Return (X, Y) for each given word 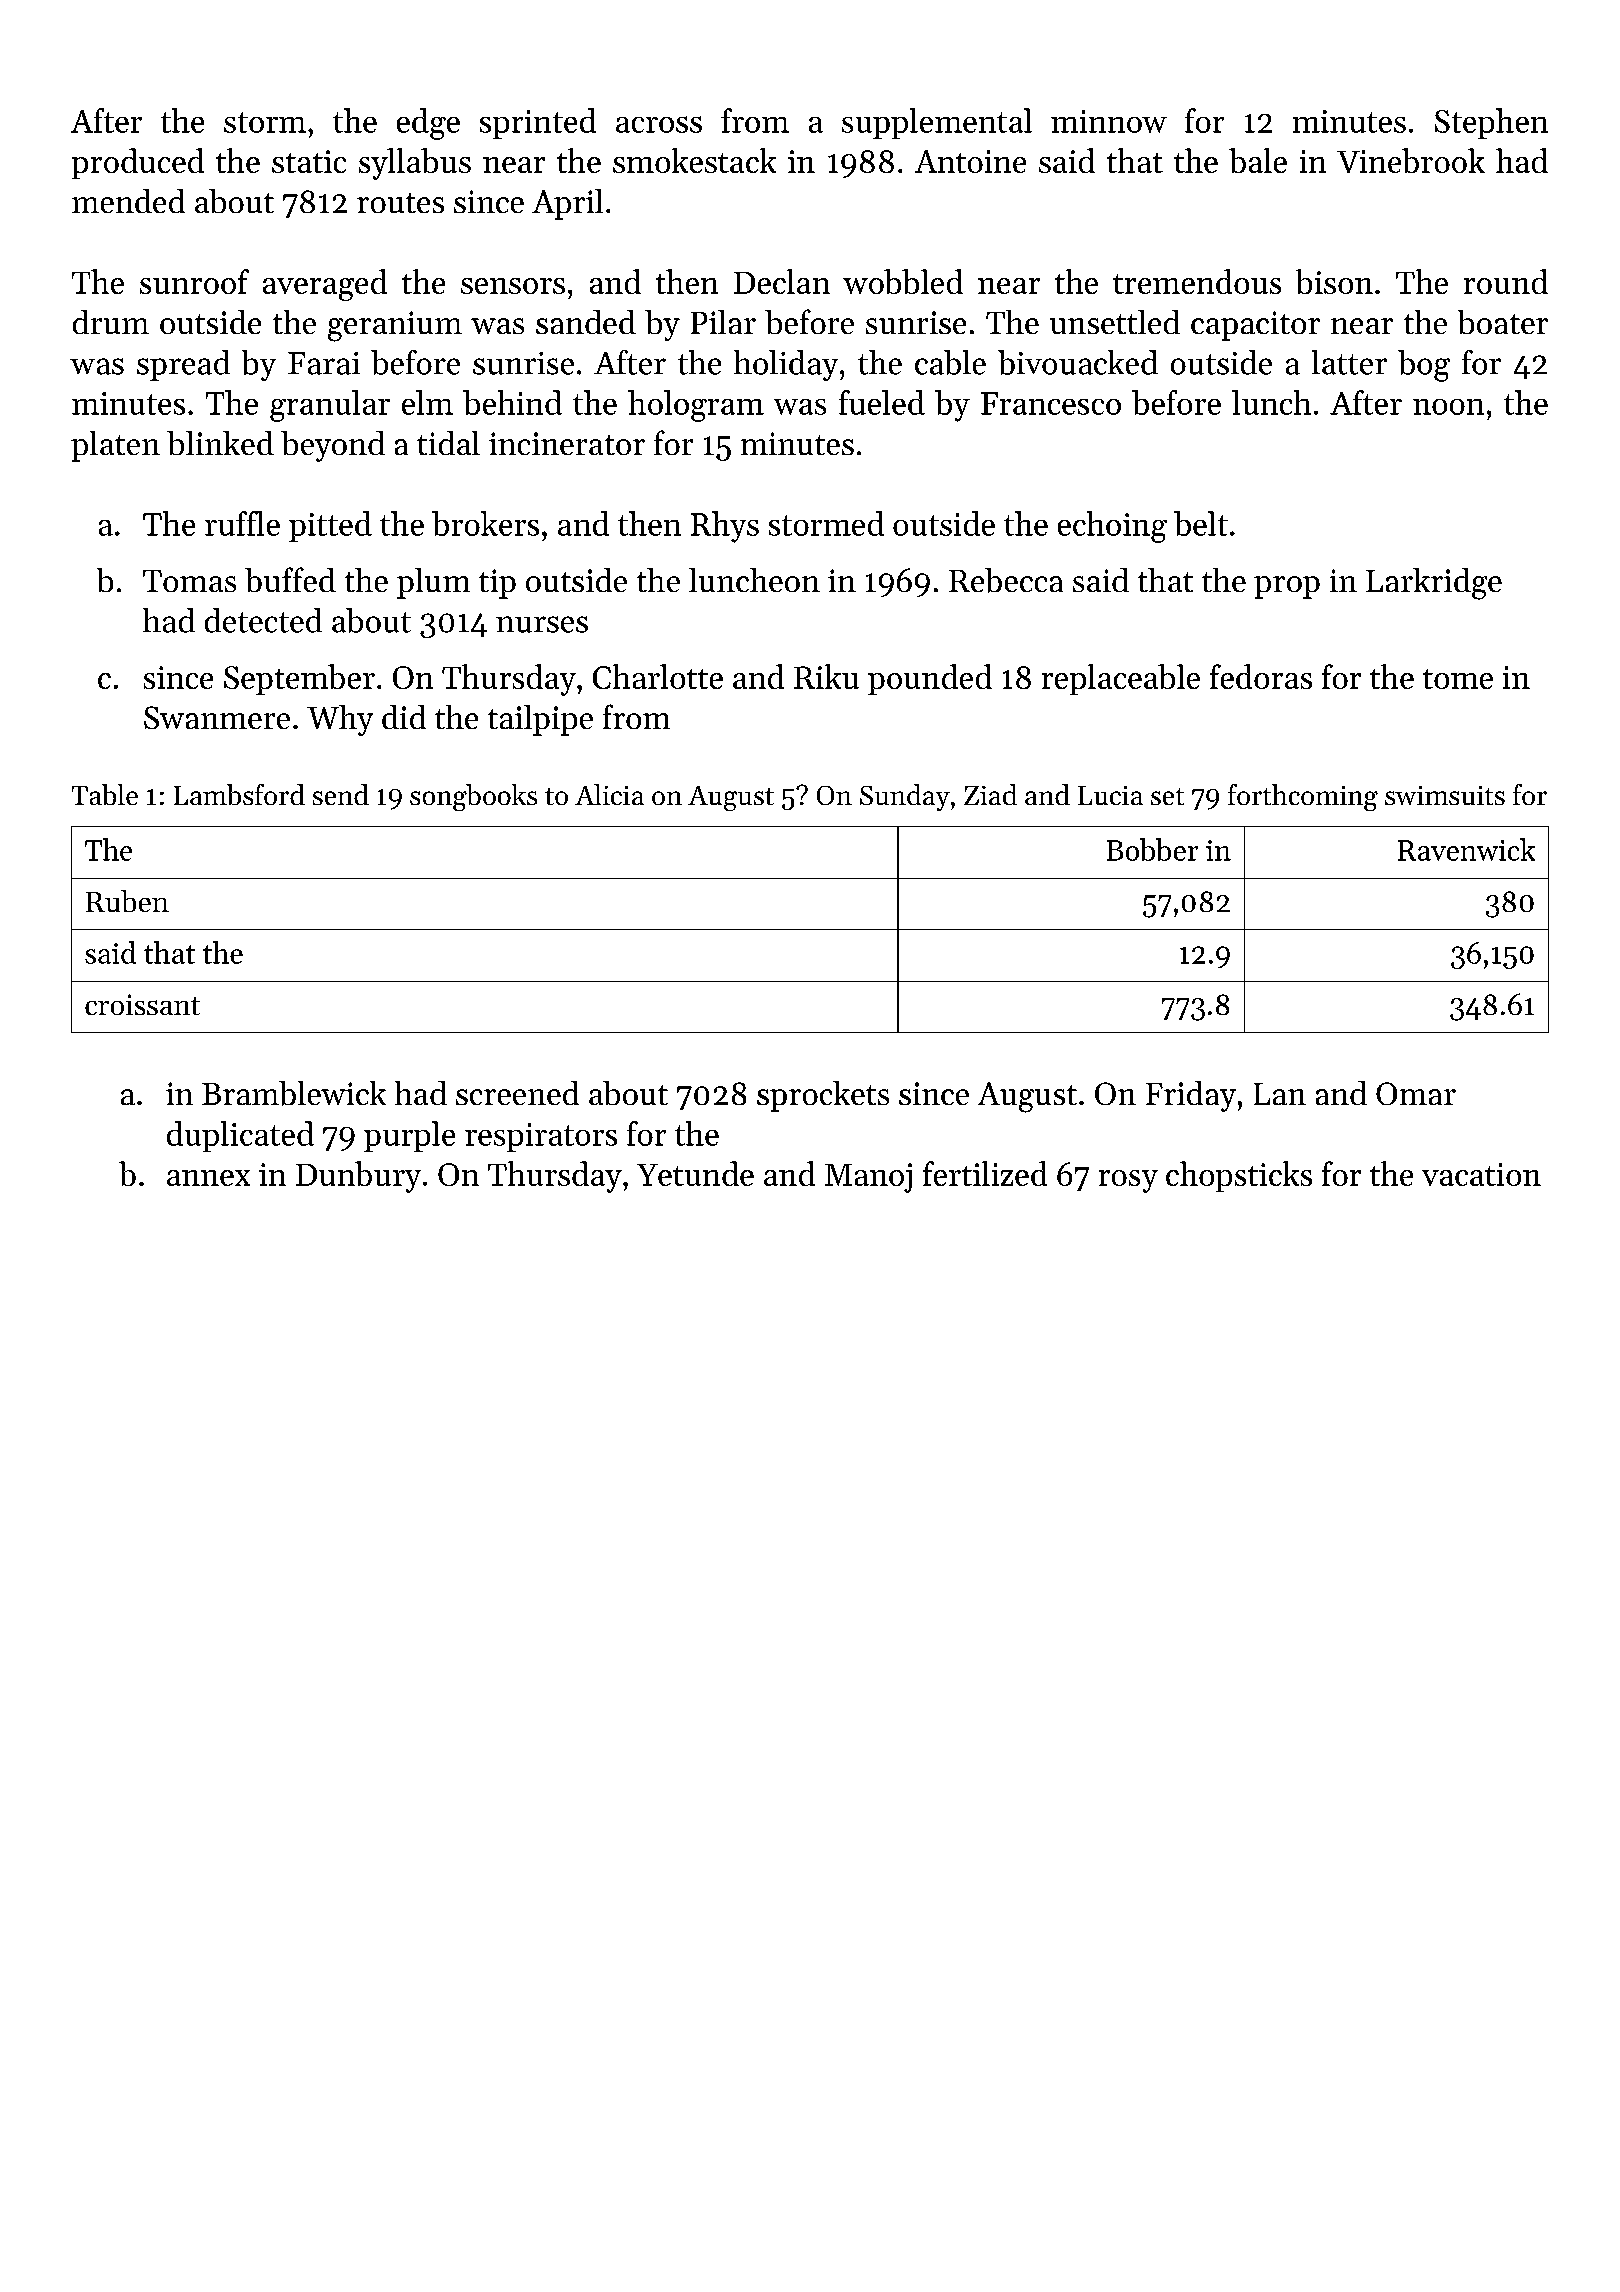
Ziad (990, 794)
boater (1503, 322)
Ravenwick (1466, 849)
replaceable (1121, 679)
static (309, 161)
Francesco (1051, 403)
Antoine (970, 161)
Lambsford (239, 794)
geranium (395, 326)
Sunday (905, 797)
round (1506, 281)
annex (208, 1178)
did (404, 717)
